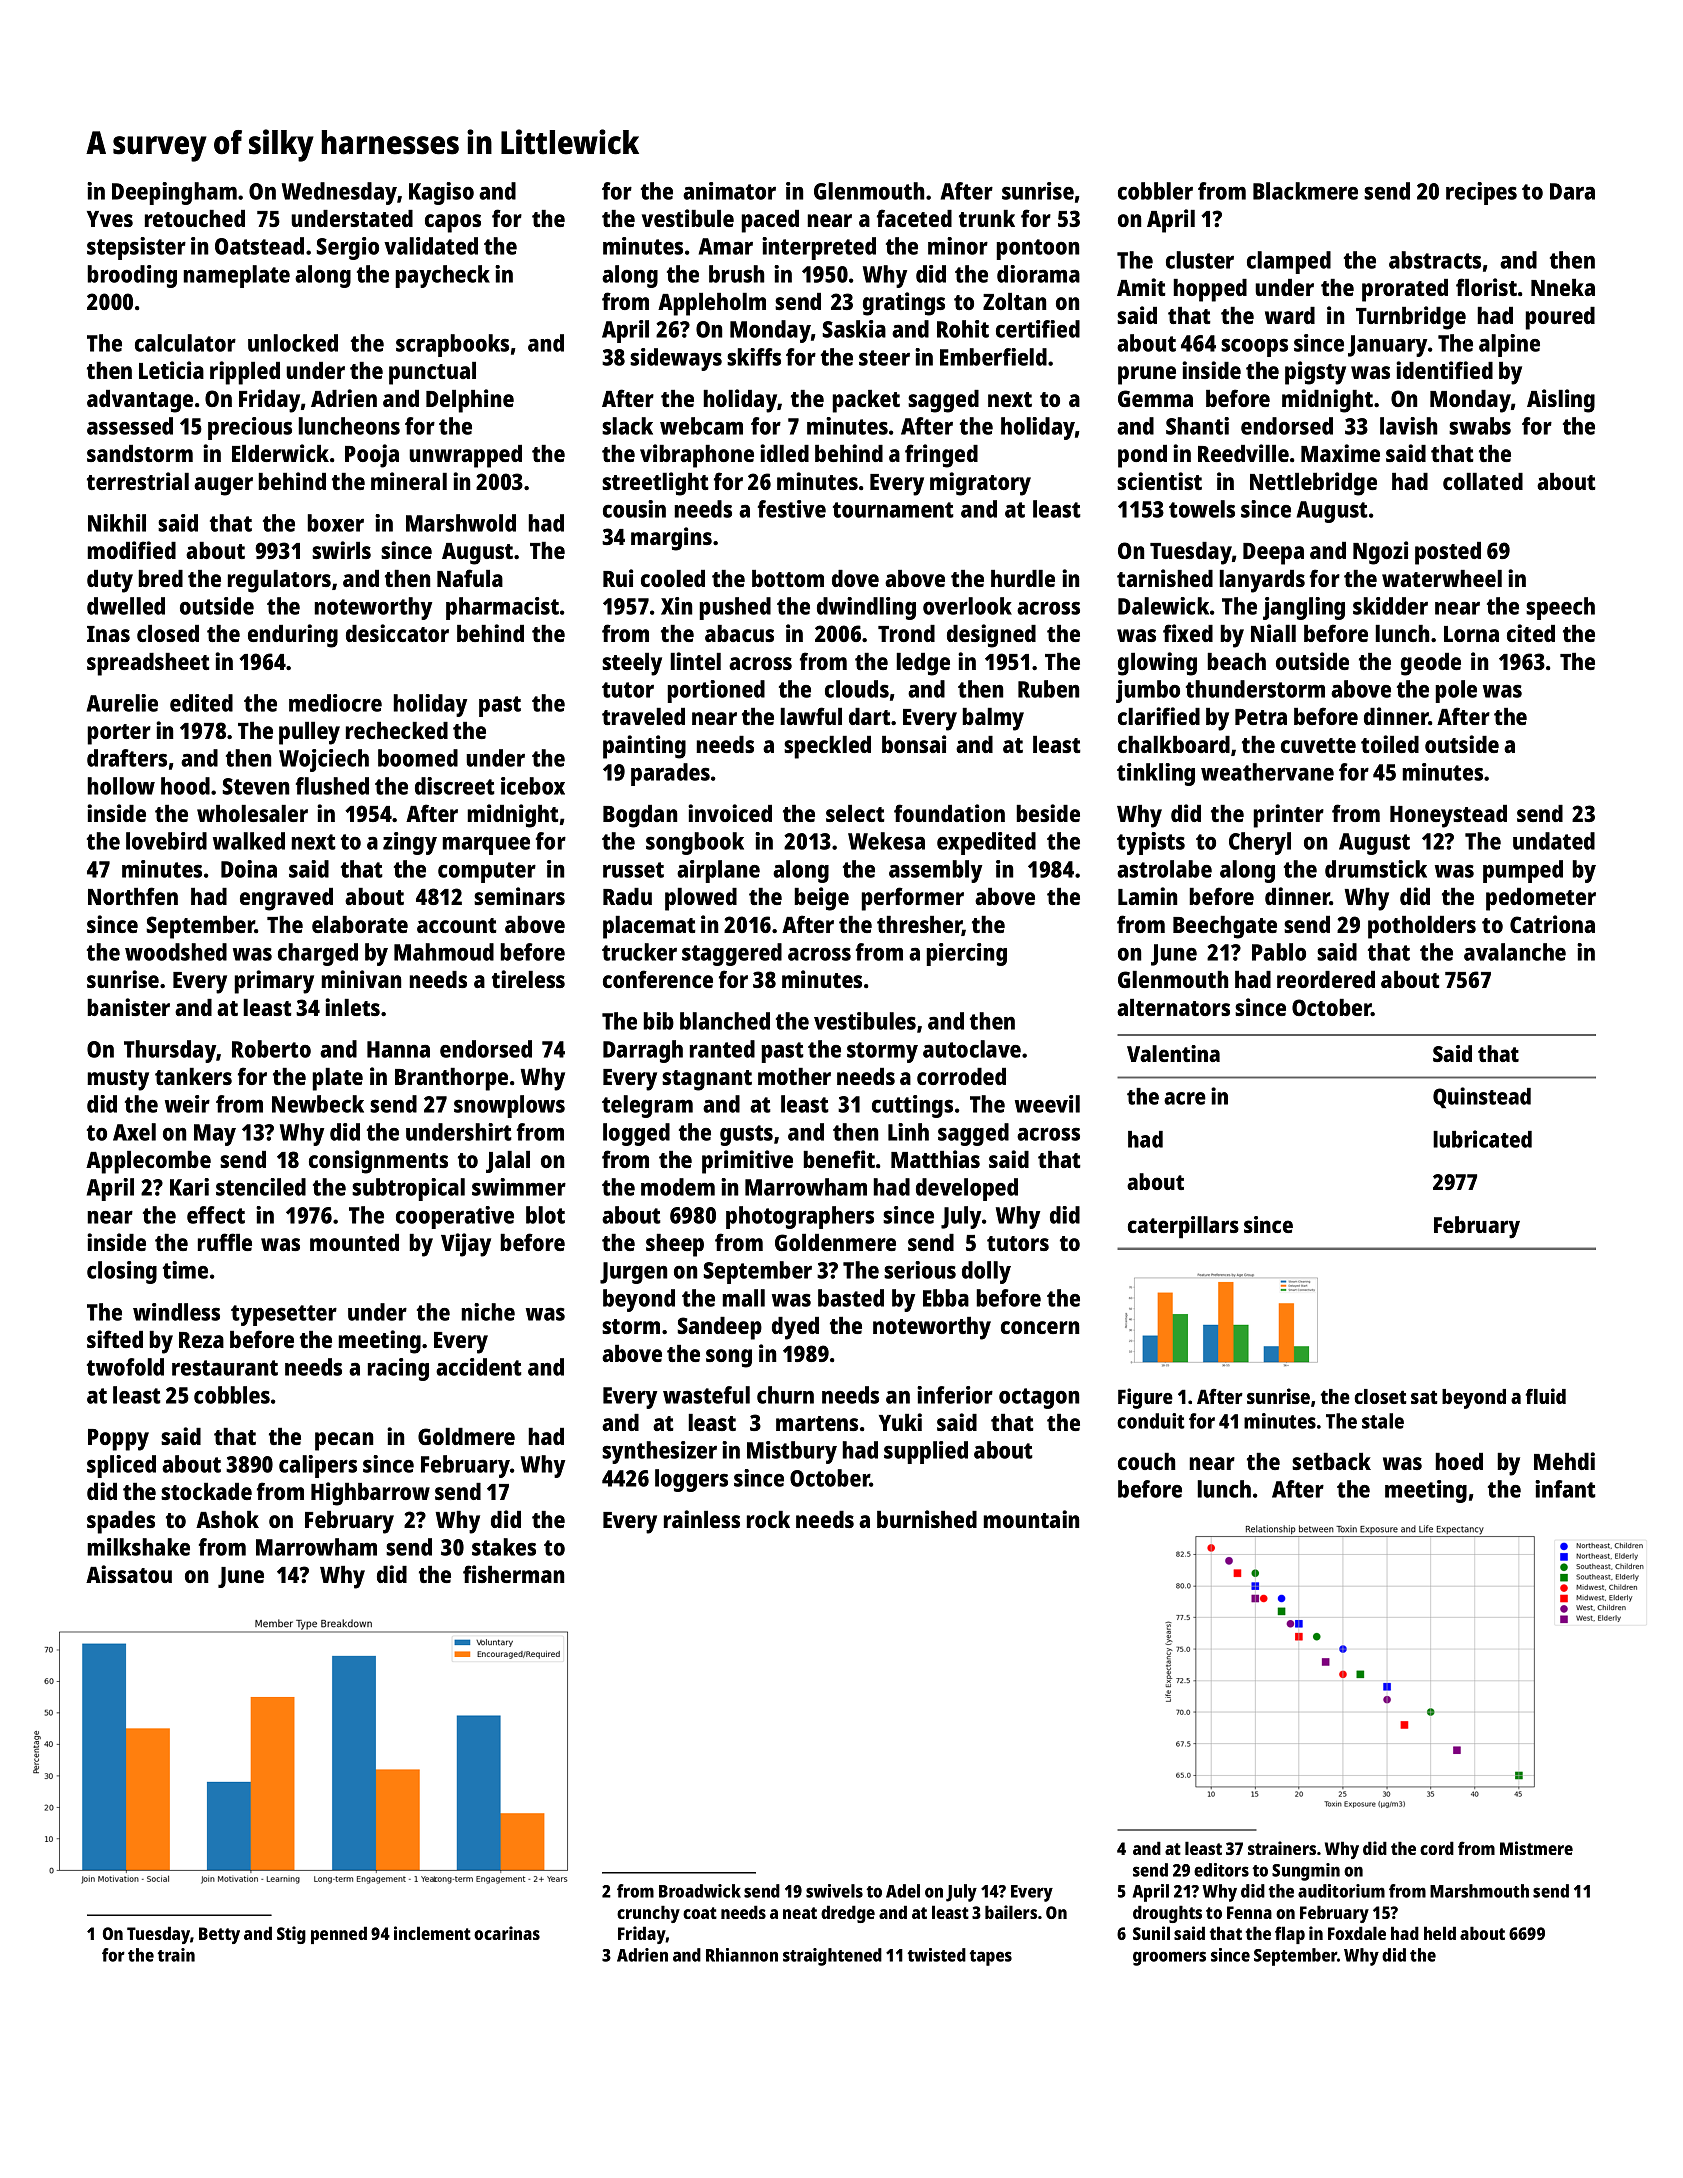 This document has height=2178, width=1683. What do you see at coordinates (225, 1242) in the document?
I see `ruffle` at bounding box center [225, 1242].
